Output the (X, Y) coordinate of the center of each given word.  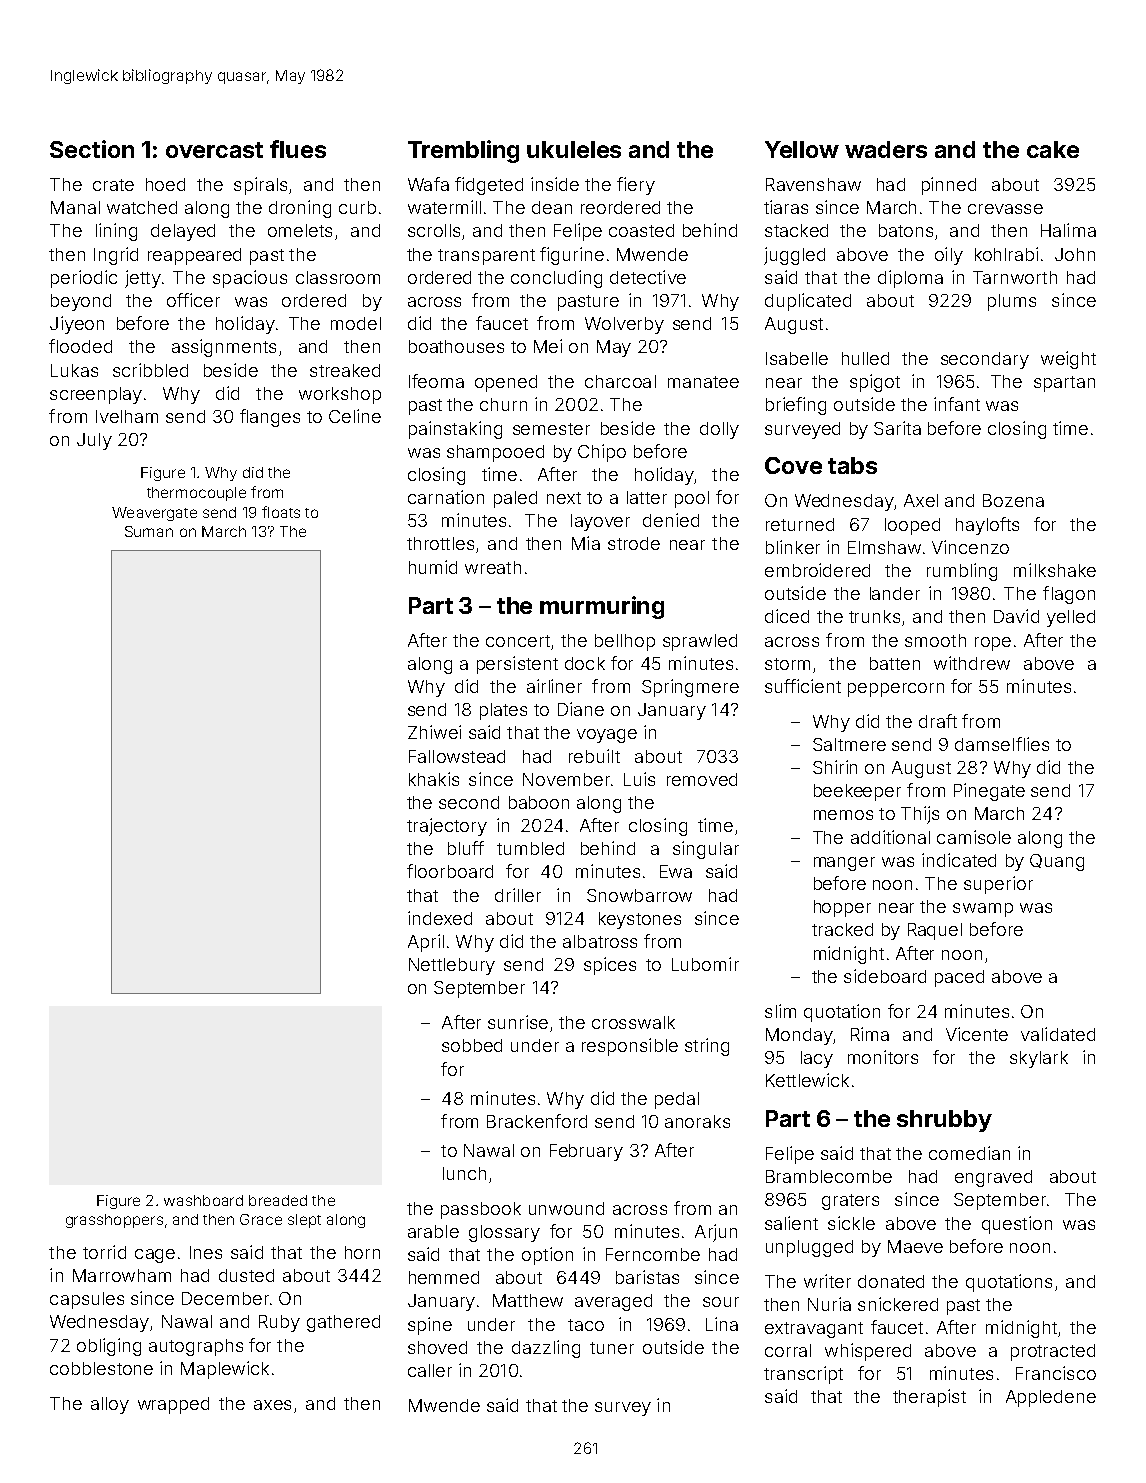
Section (92, 149)
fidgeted (489, 186)
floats (281, 512)
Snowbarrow (639, 895)
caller (430, 1370)
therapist (929, 1398)
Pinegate (989, 792)
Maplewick (225, 1370)
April (426, 943)
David (1016, 616)
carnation (446, 497)
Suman (149, 531)
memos (843, 815)
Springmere (690, 688)
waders (886, 149)
